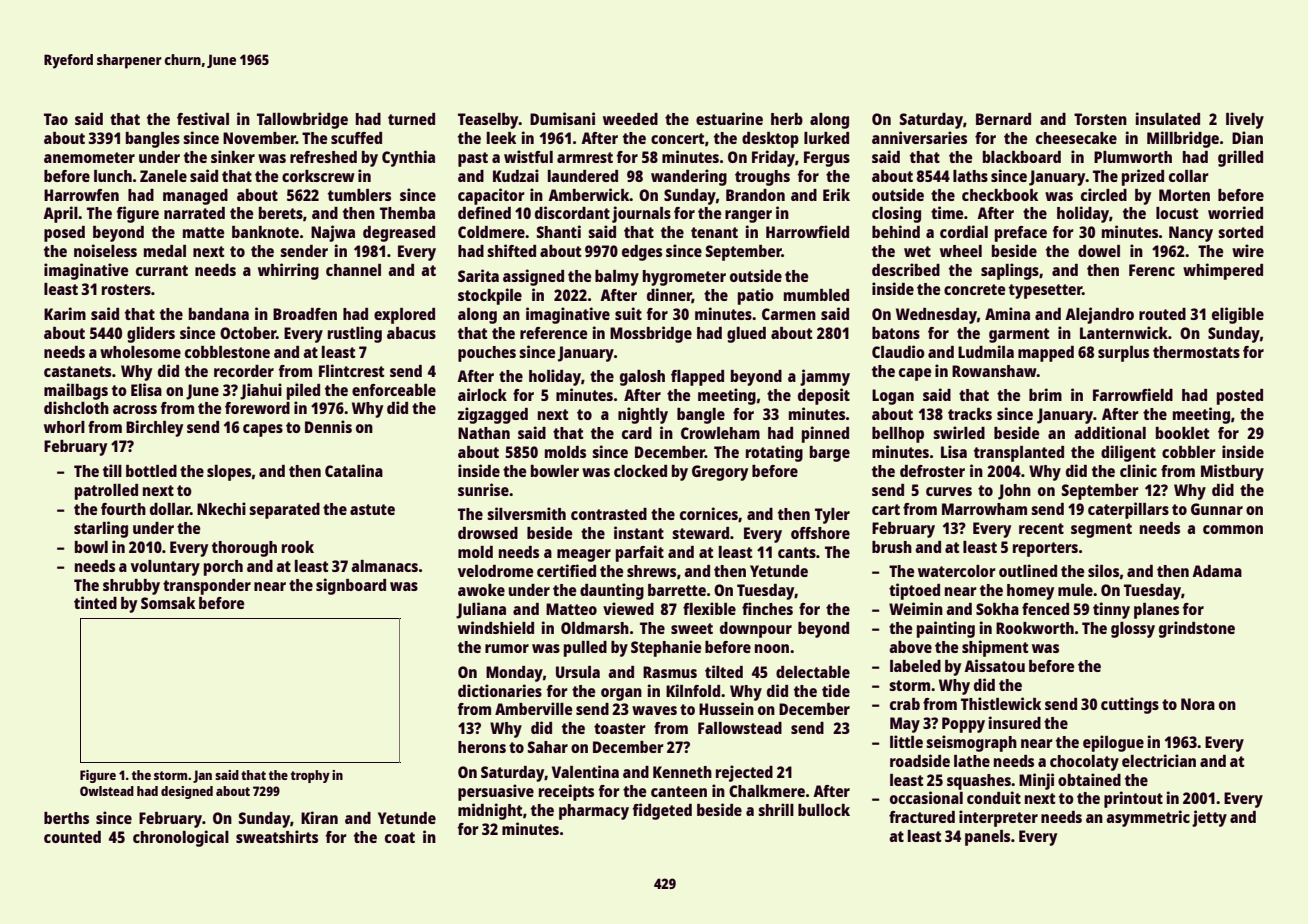 The image size is (1308, 924). I want to click on shrill, so click(776, 809).
